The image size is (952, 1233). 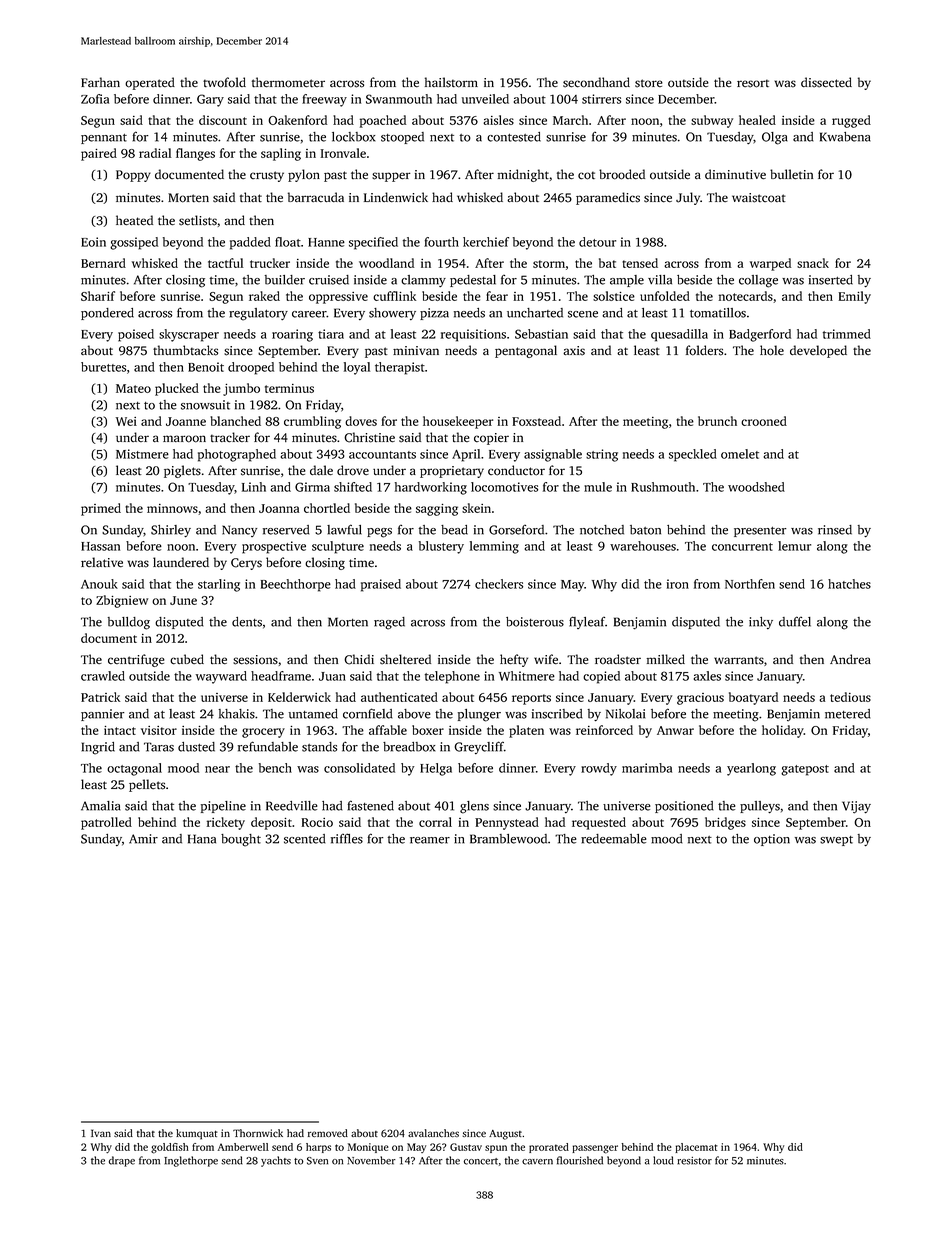 What do you see at coordinates (276, 1161) in the screenshot?
I see `yachts` at bounding box center [276, 1161].
